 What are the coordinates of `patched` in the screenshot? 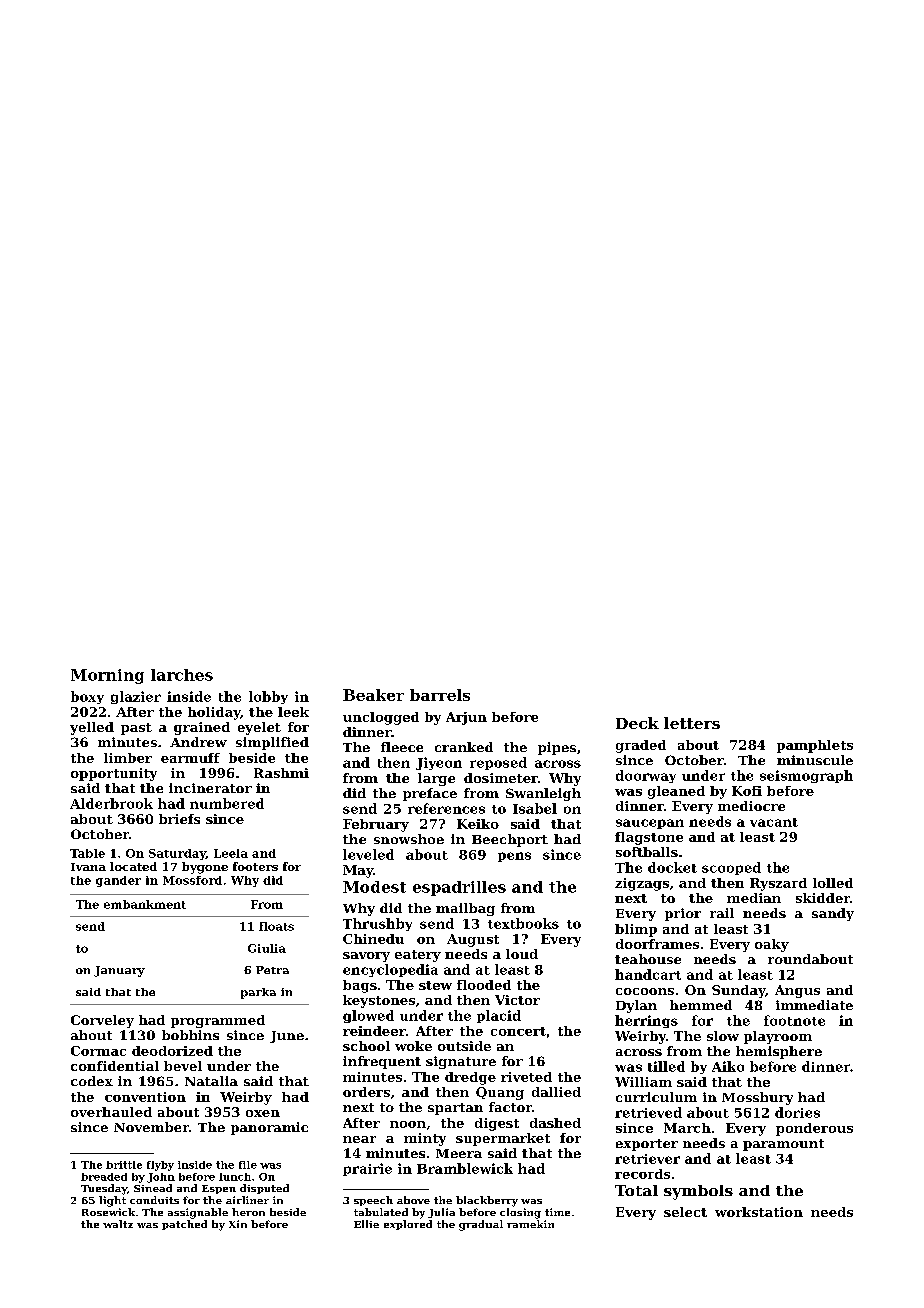 It's located at (184, 1225).
